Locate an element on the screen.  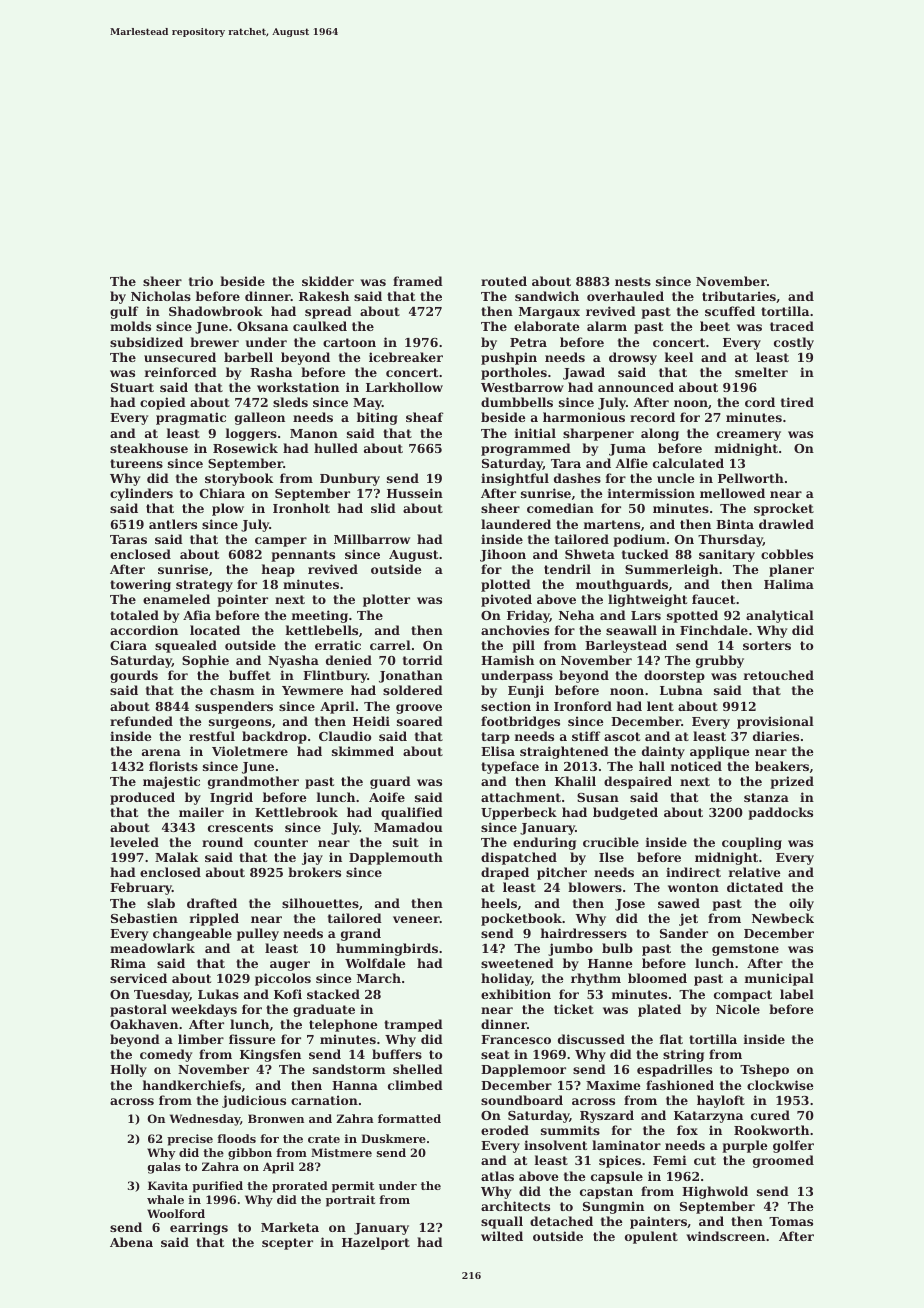
nests is located at coordinates (633, 281).
